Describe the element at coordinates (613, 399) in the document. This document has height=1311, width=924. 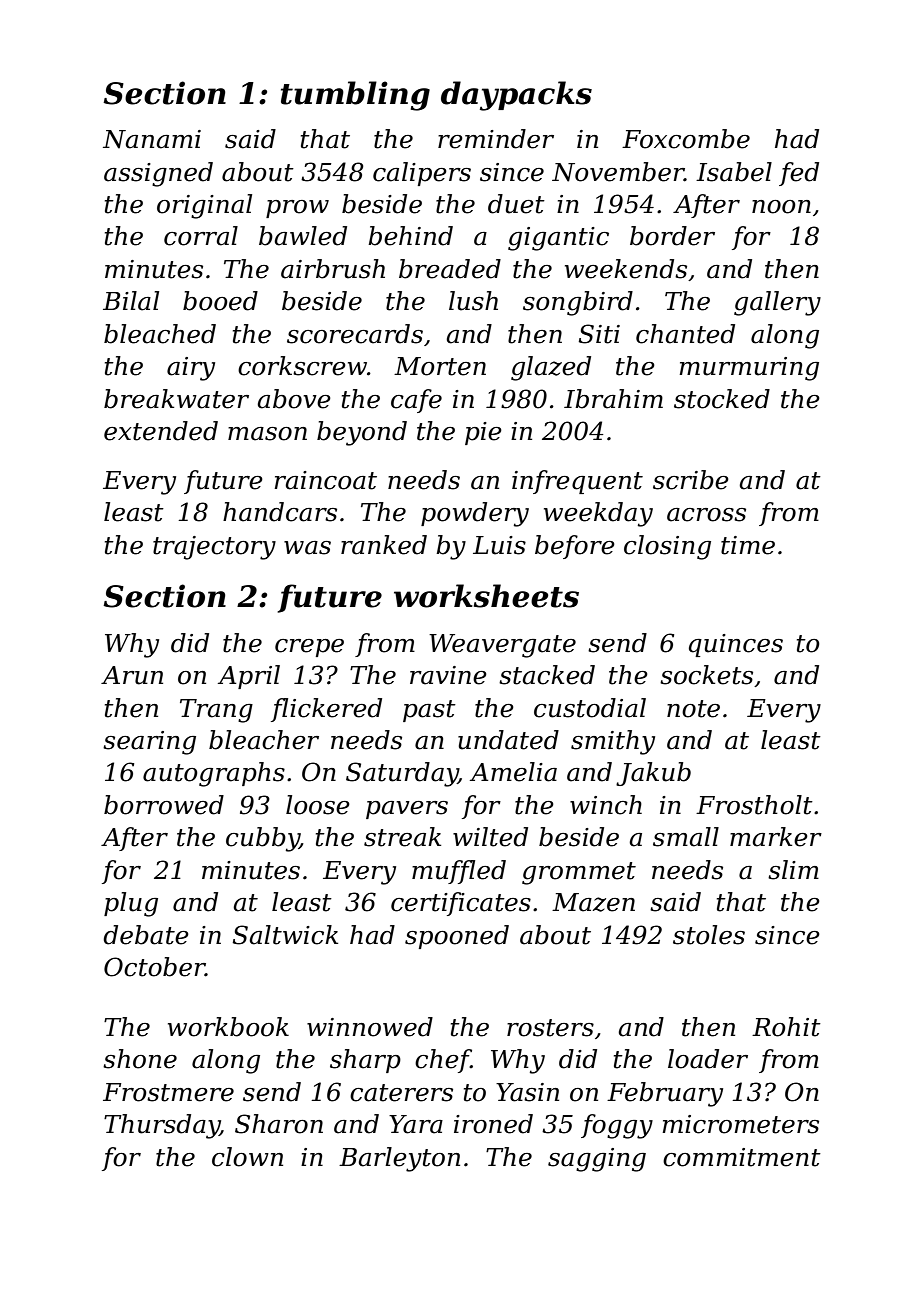
I see `Ibrahim` at that location.
